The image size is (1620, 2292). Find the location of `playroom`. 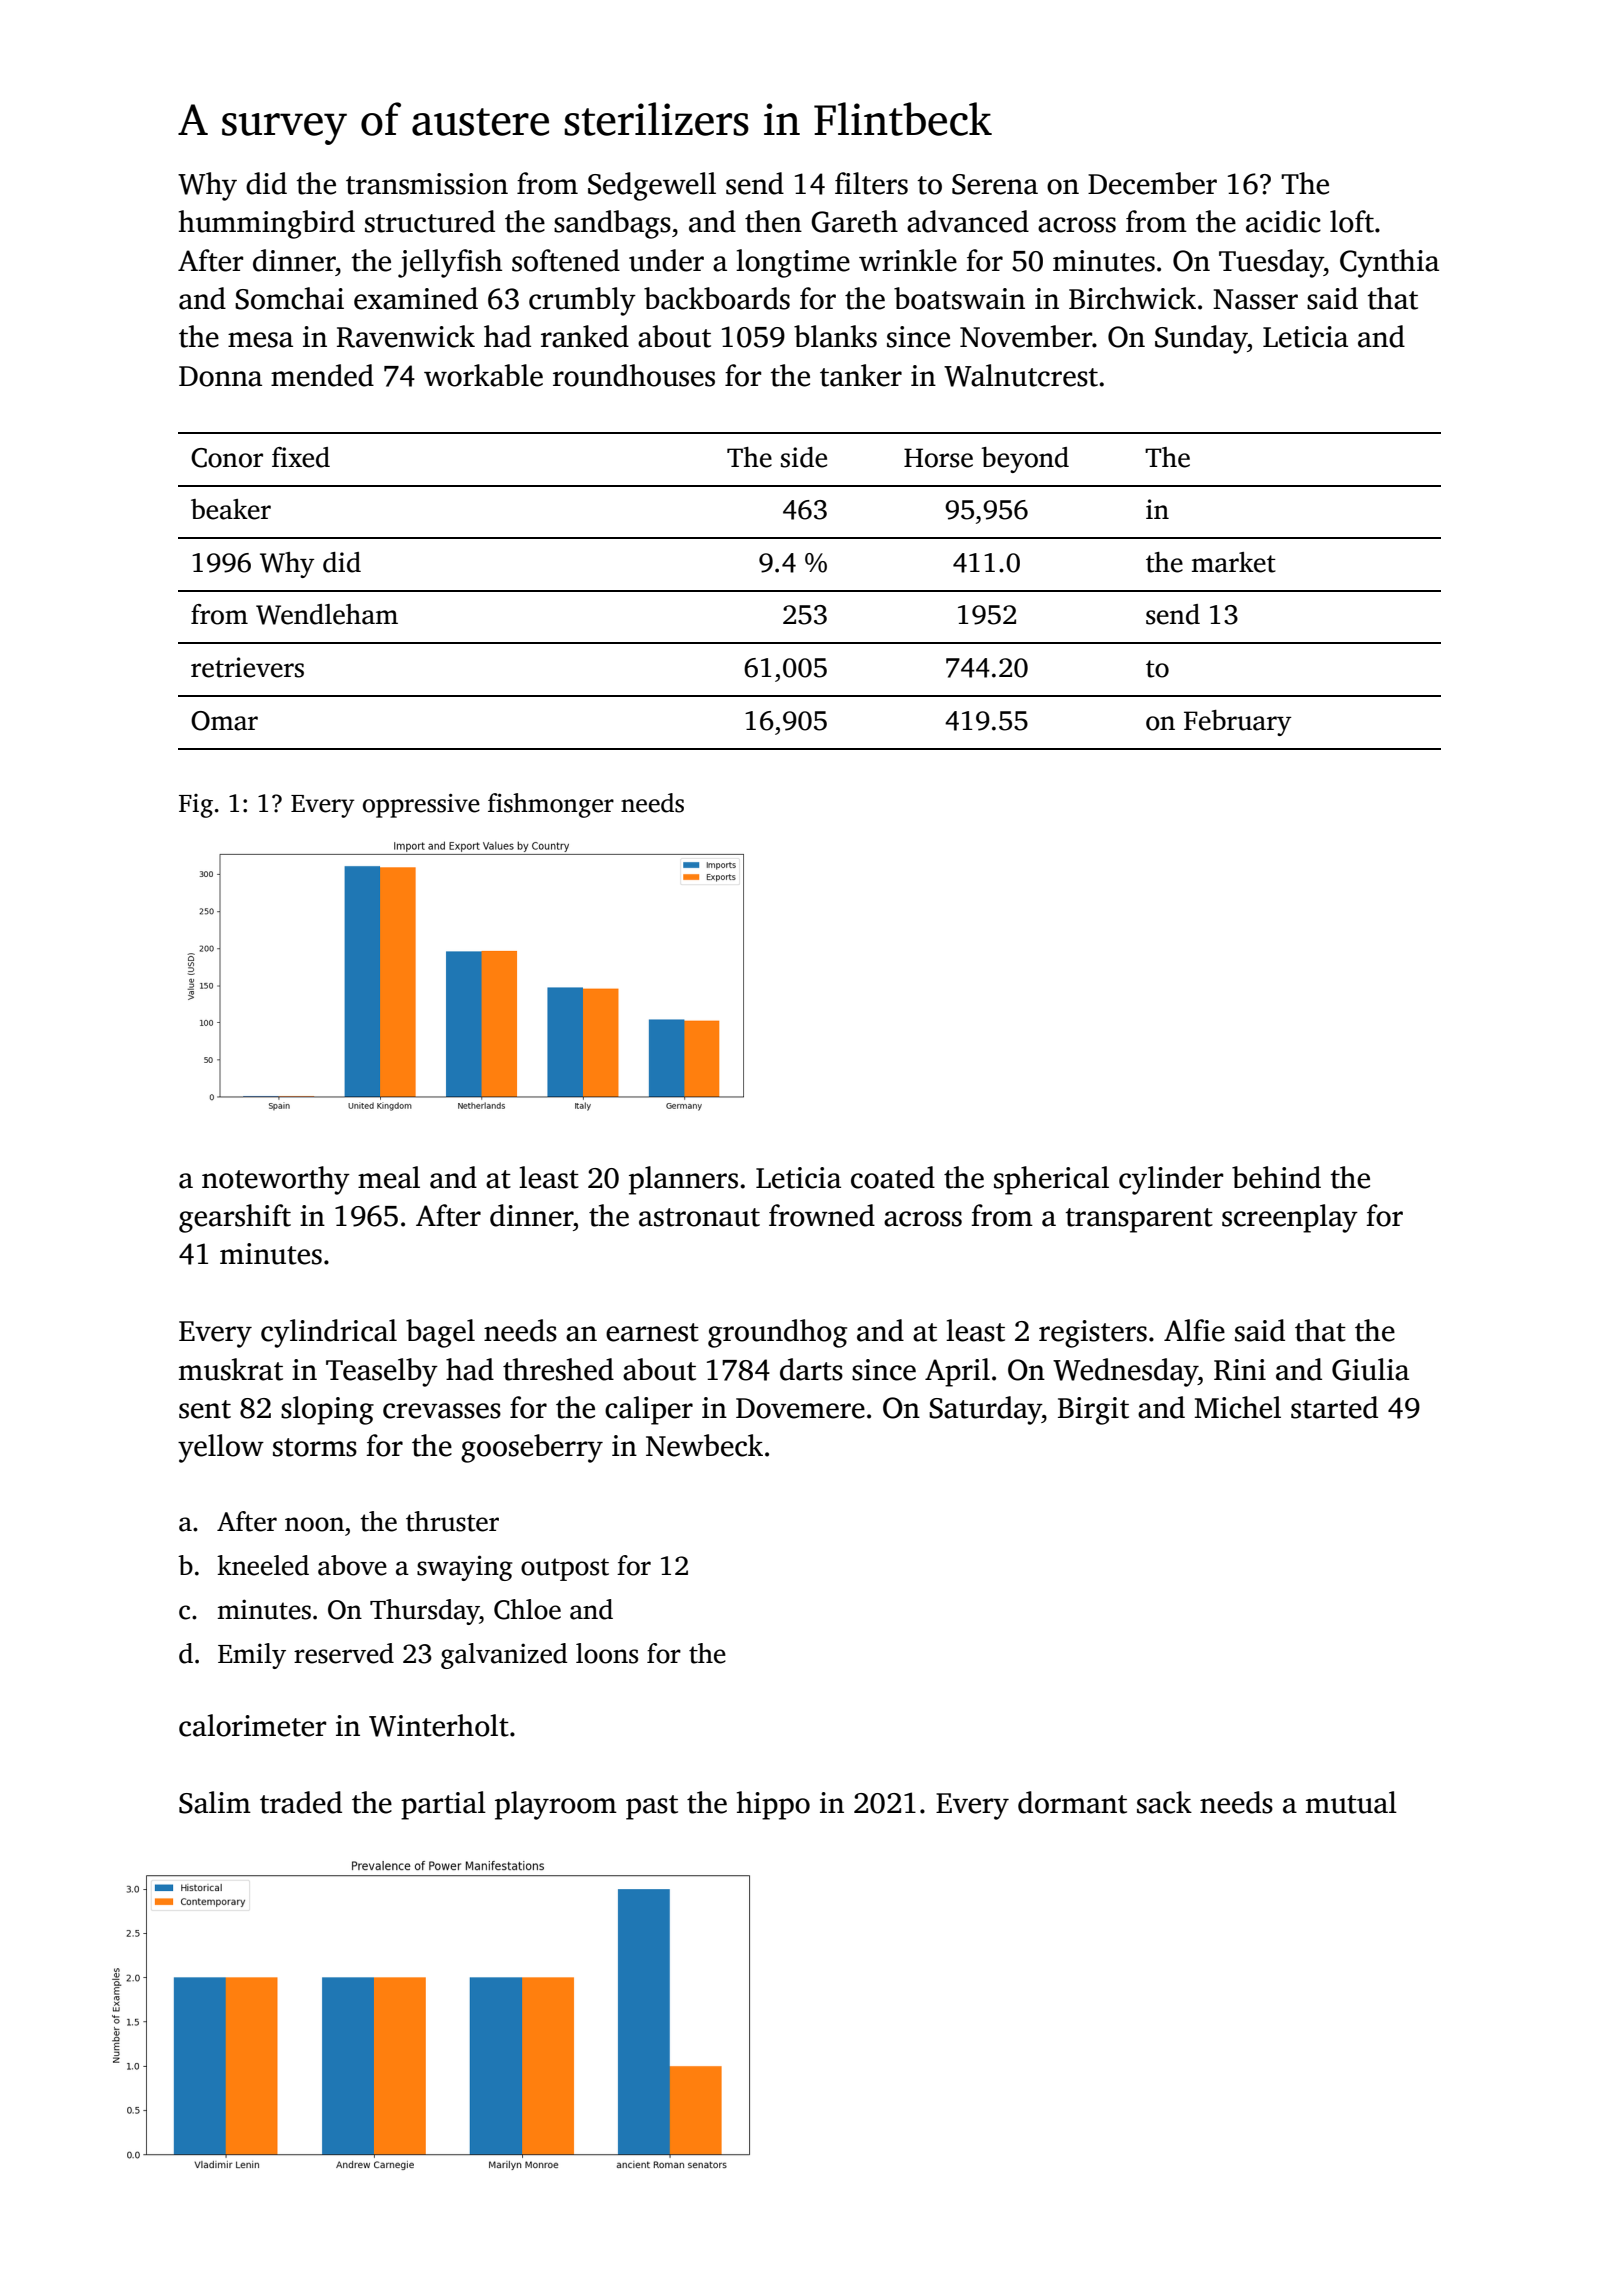

playroom is located at coordinates (556, 1805).
